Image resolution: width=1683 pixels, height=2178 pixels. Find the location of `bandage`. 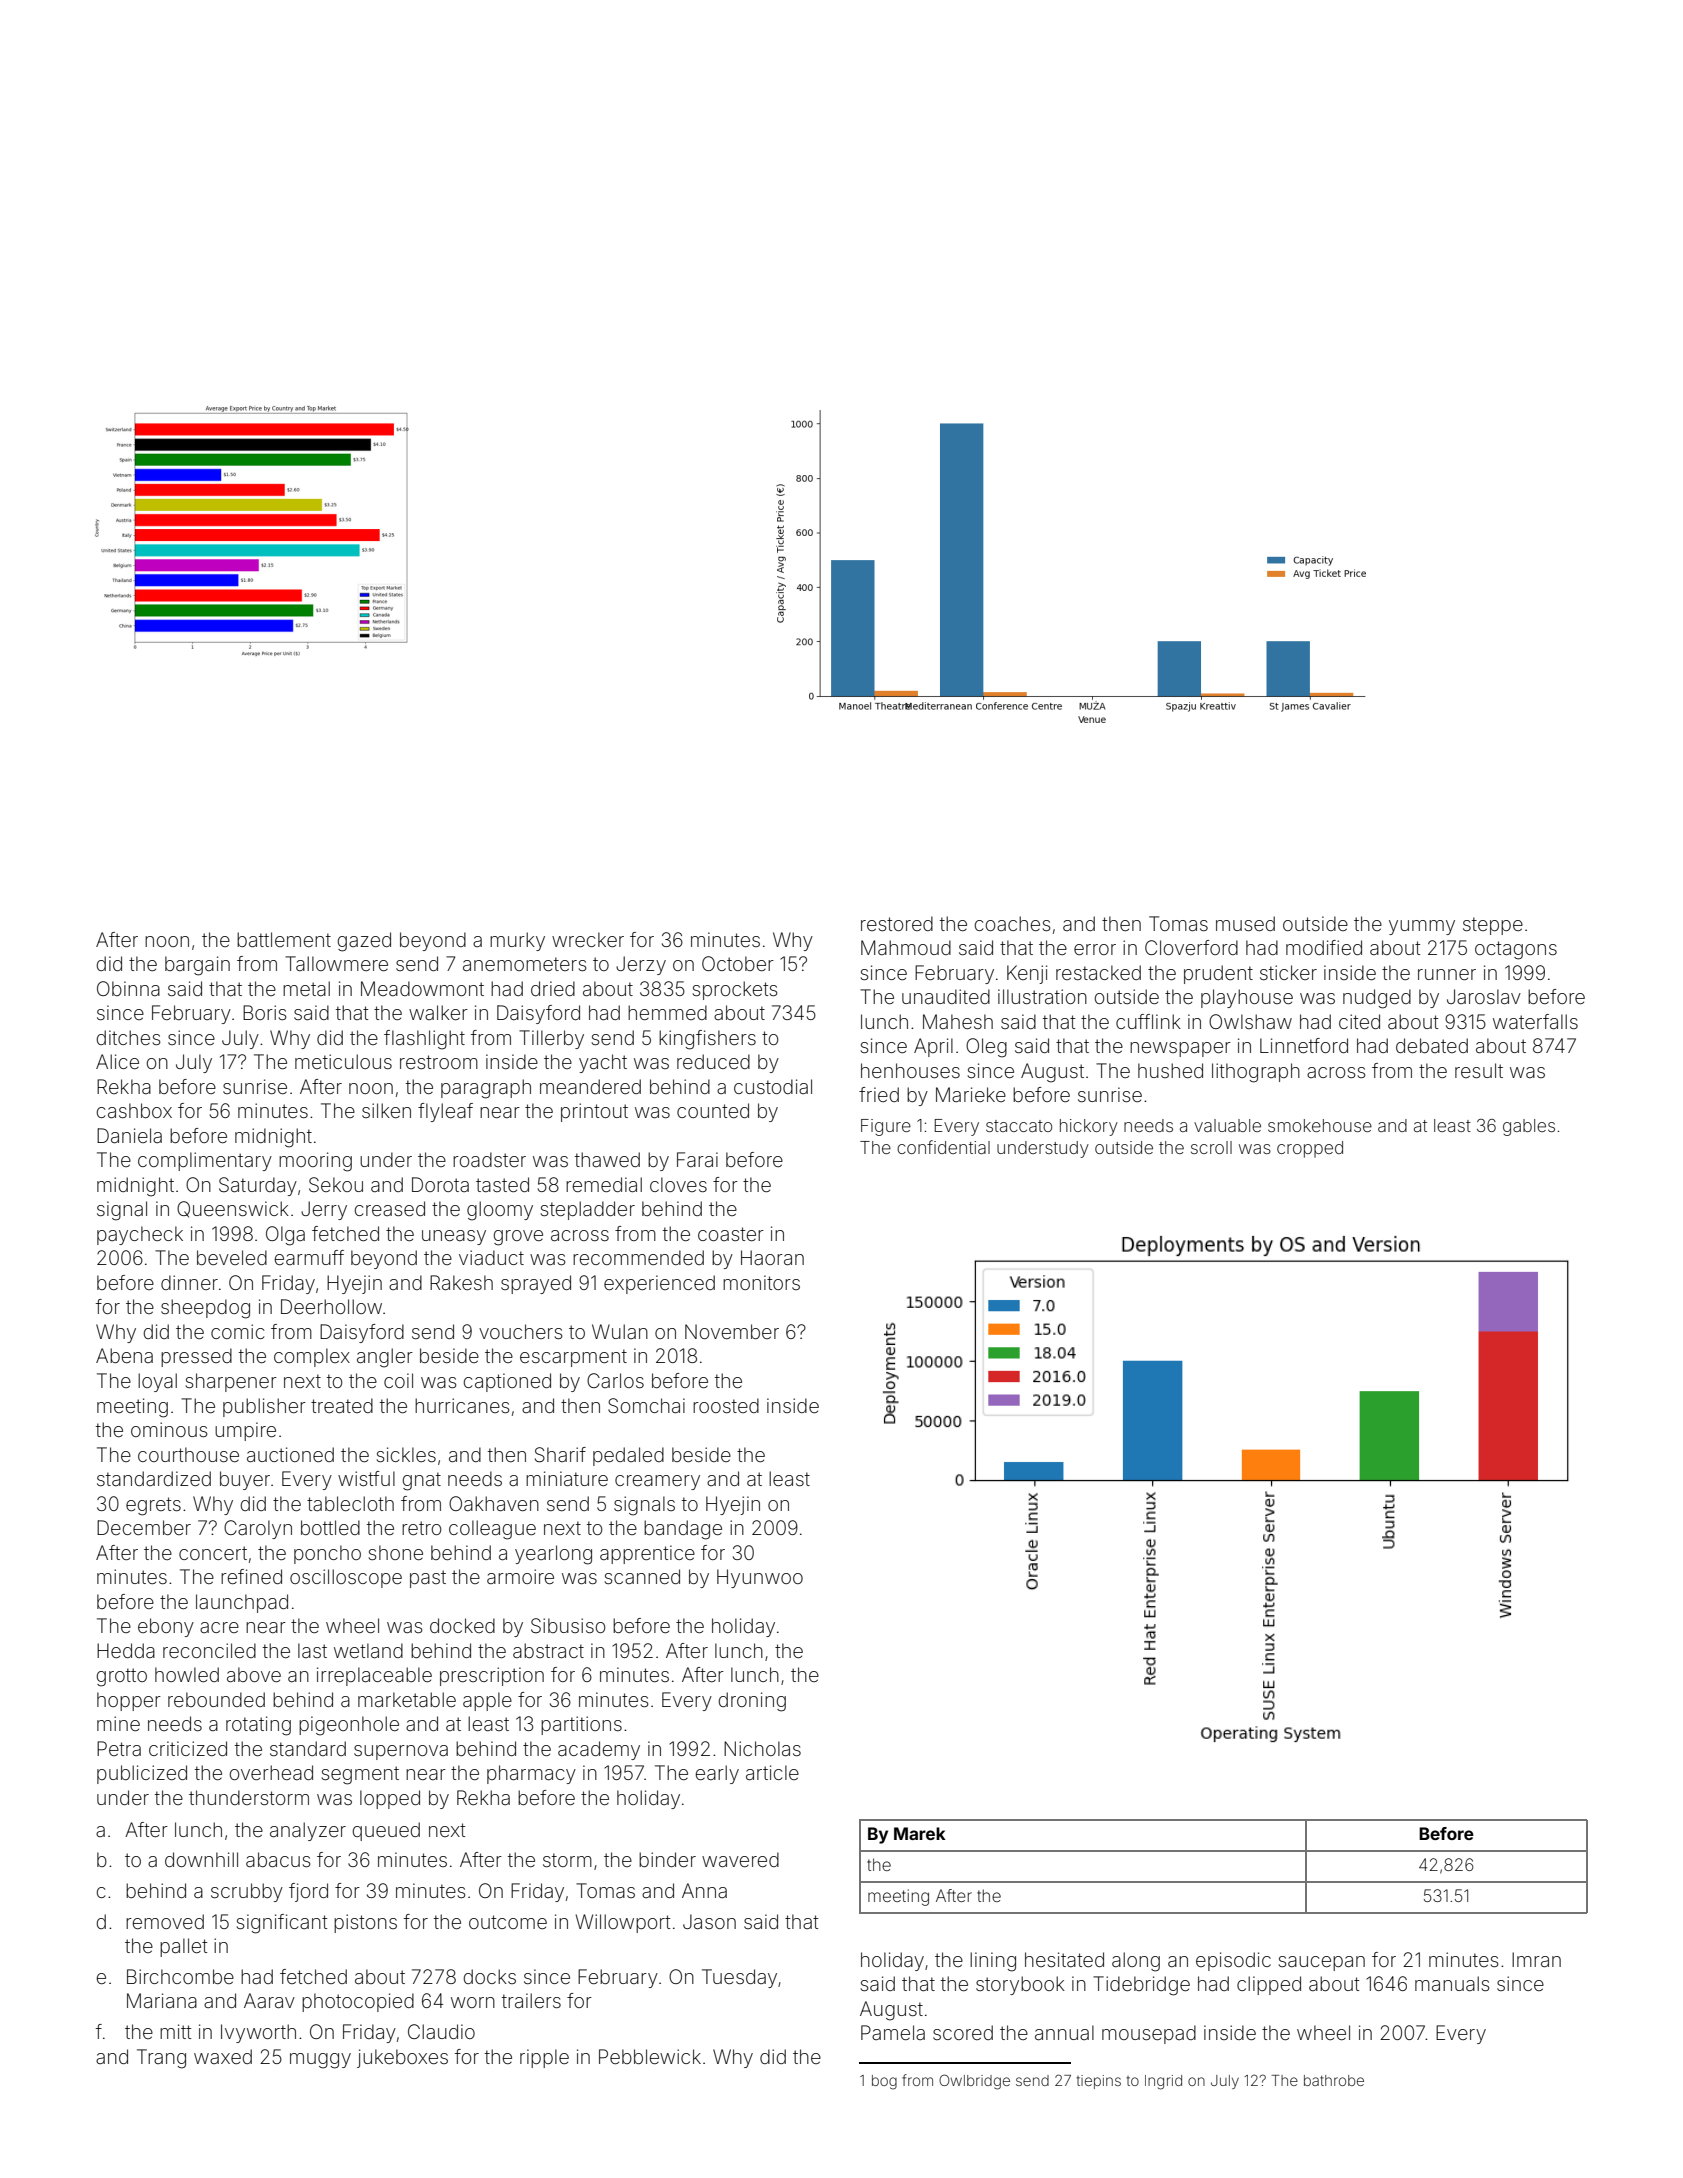

bandage is located at coordinates (683, 1530).
